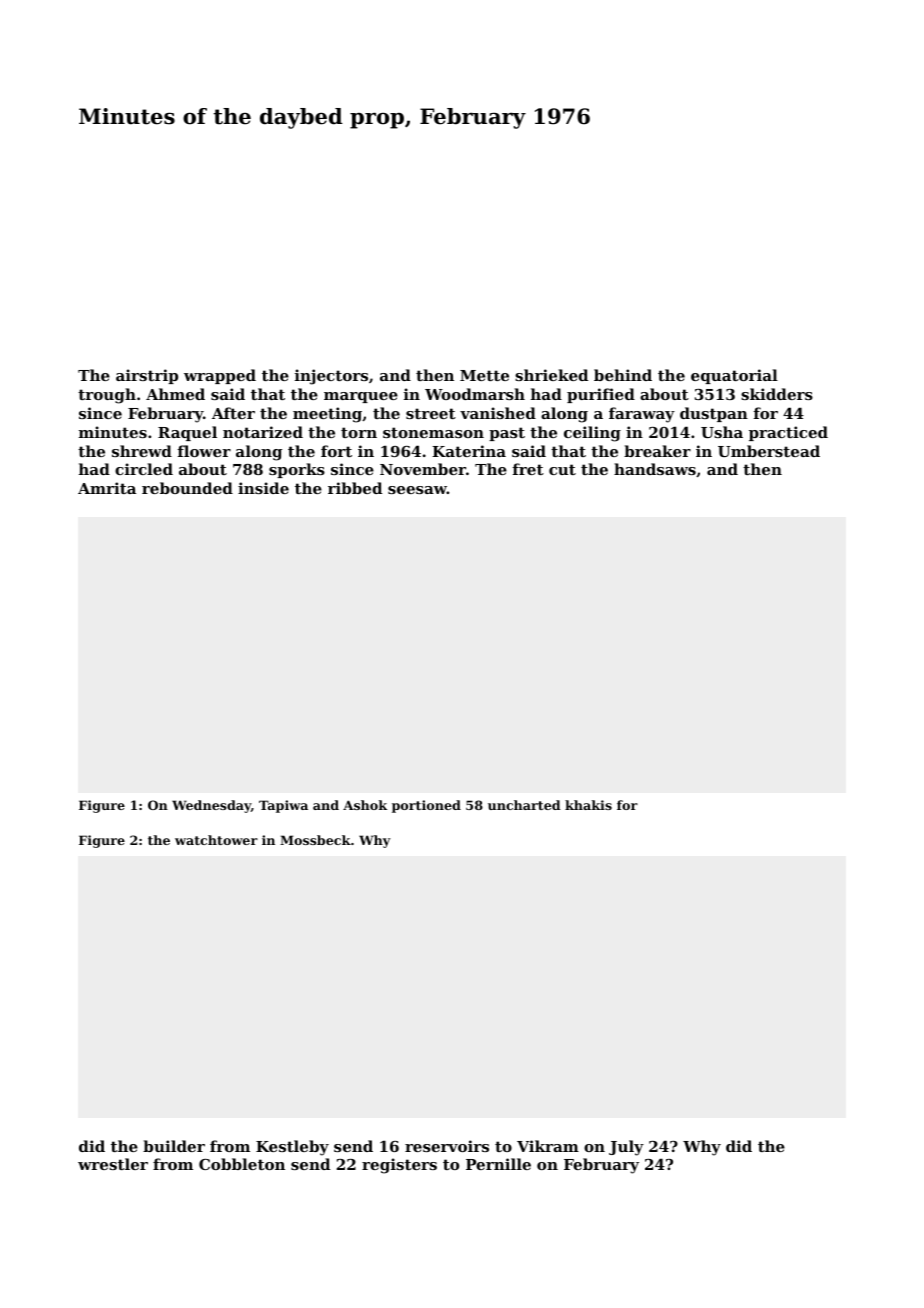 The width and height of the document is (924, 1308). I want to click on builder, so click(174, 1146).
